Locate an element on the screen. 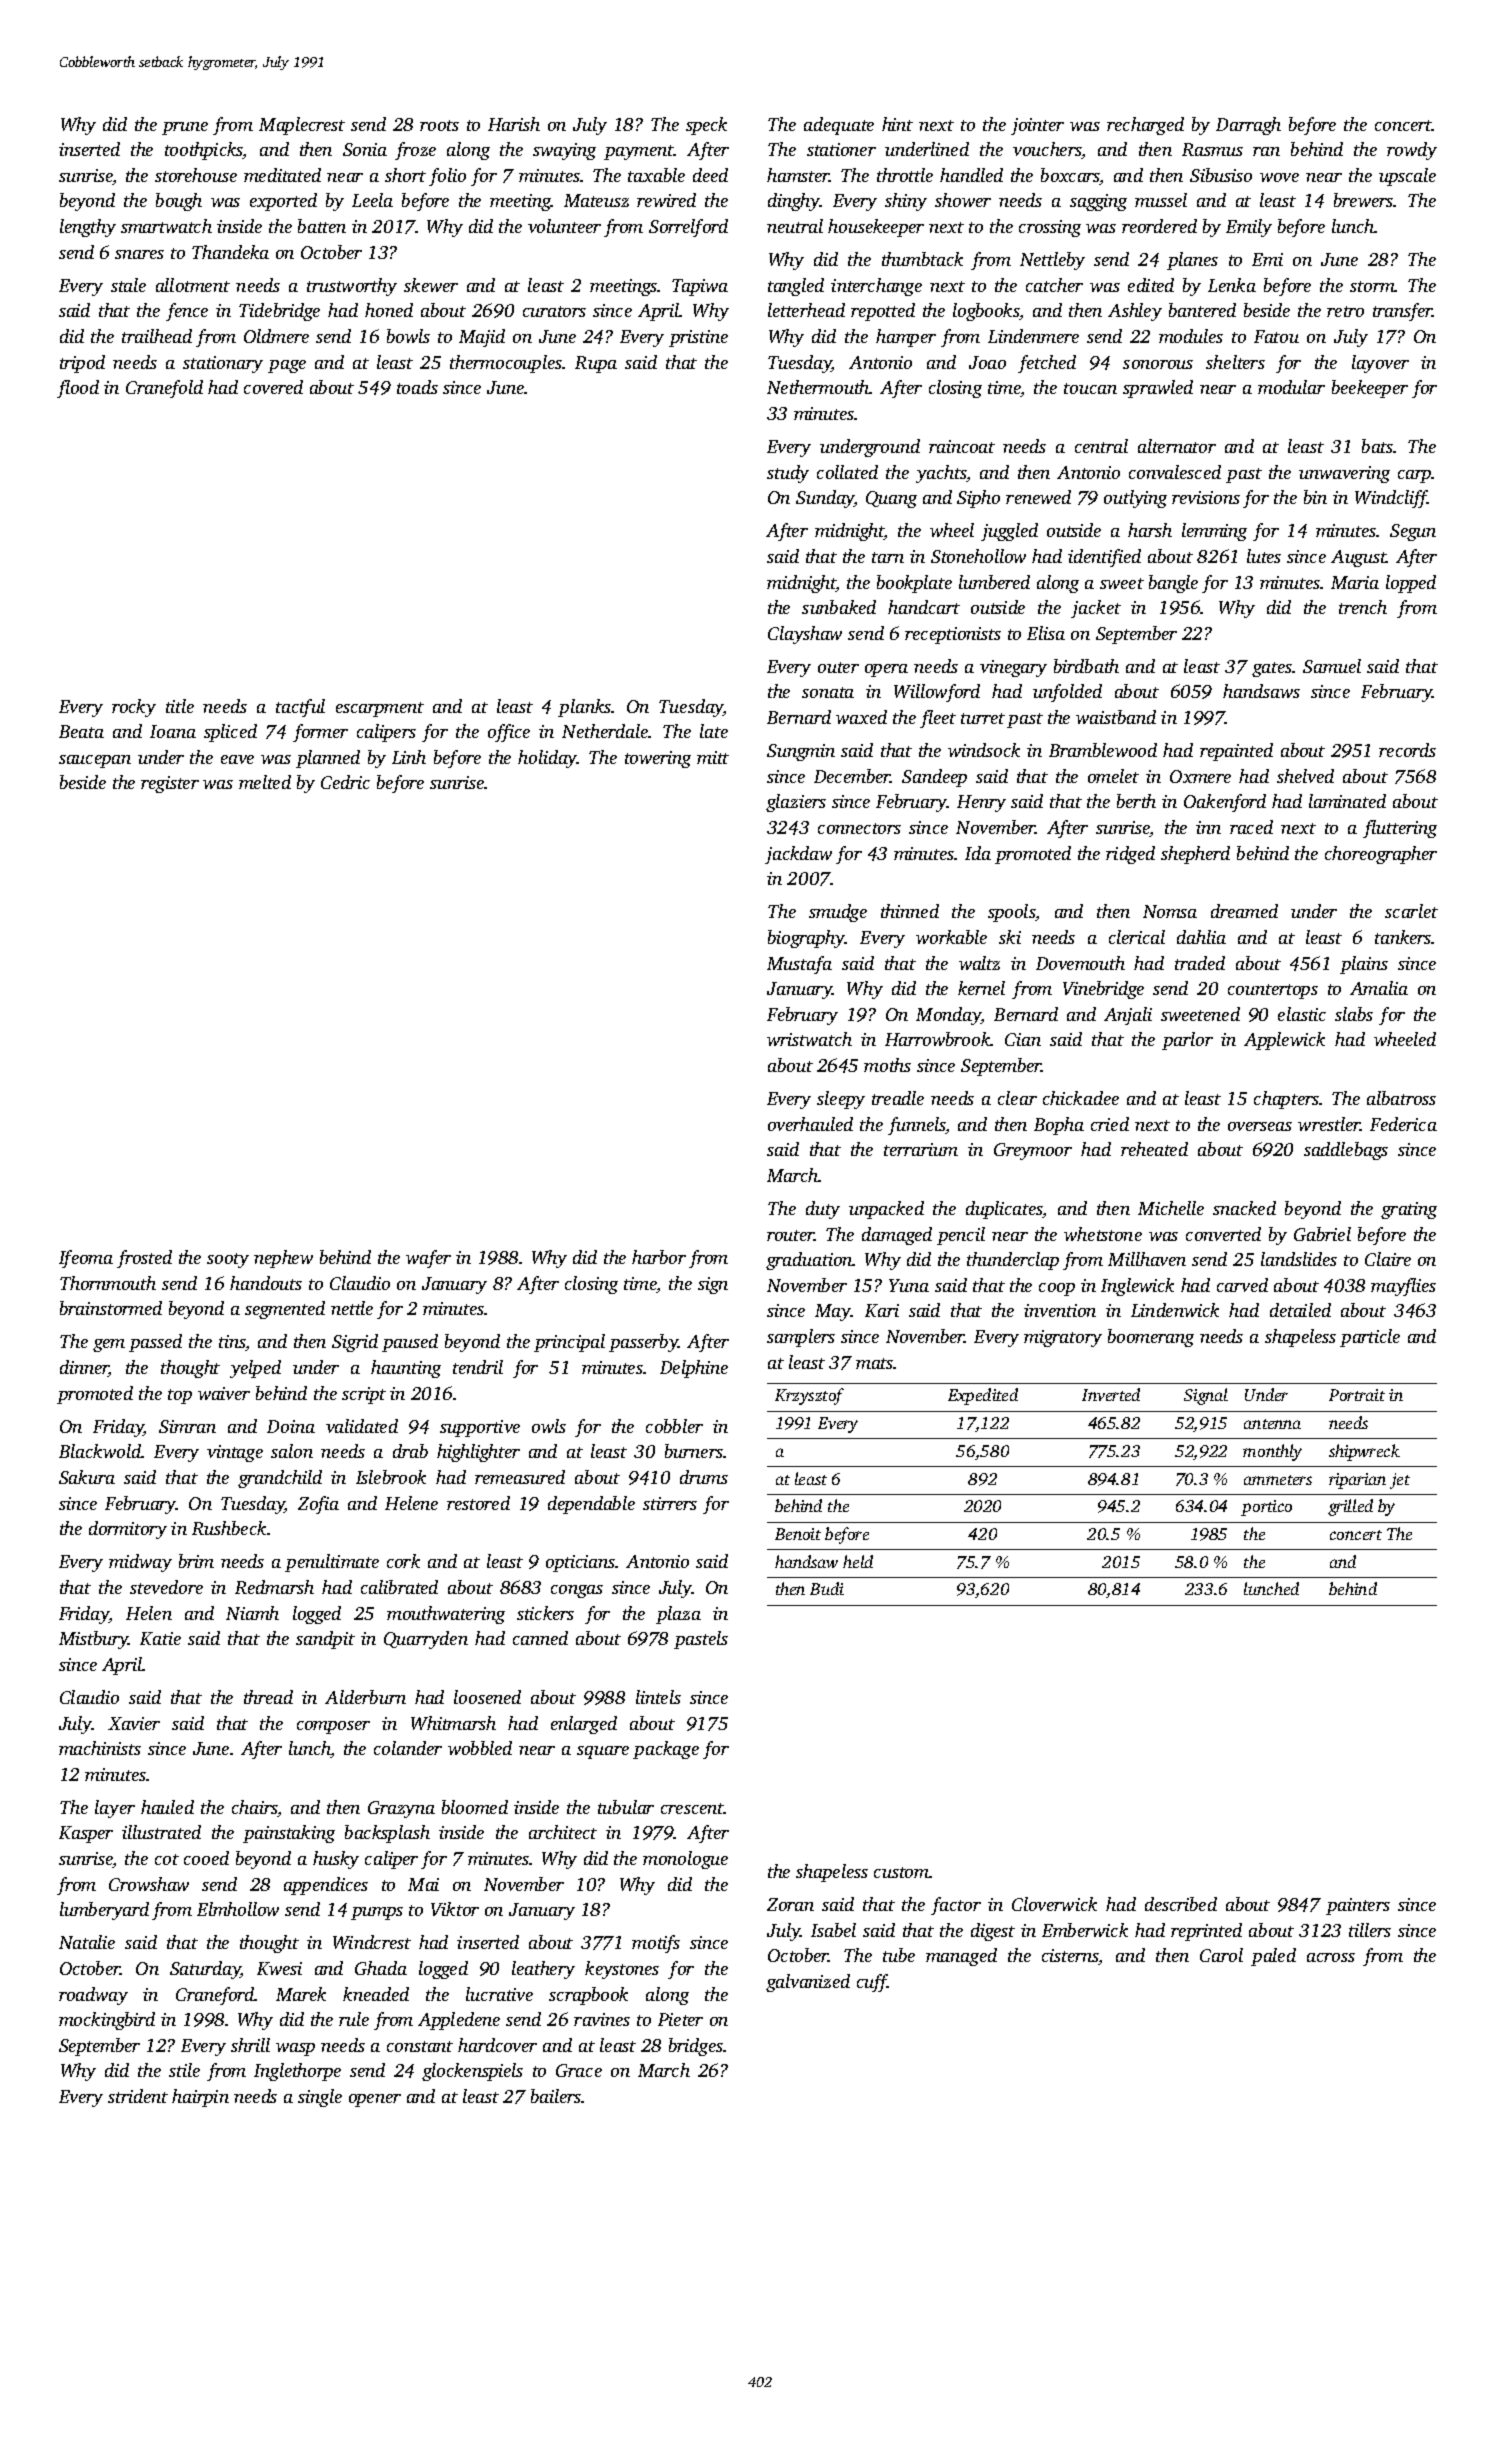 This screenshot has width=1496, height=2464. volunteer is located at coordinates (564, 226).
